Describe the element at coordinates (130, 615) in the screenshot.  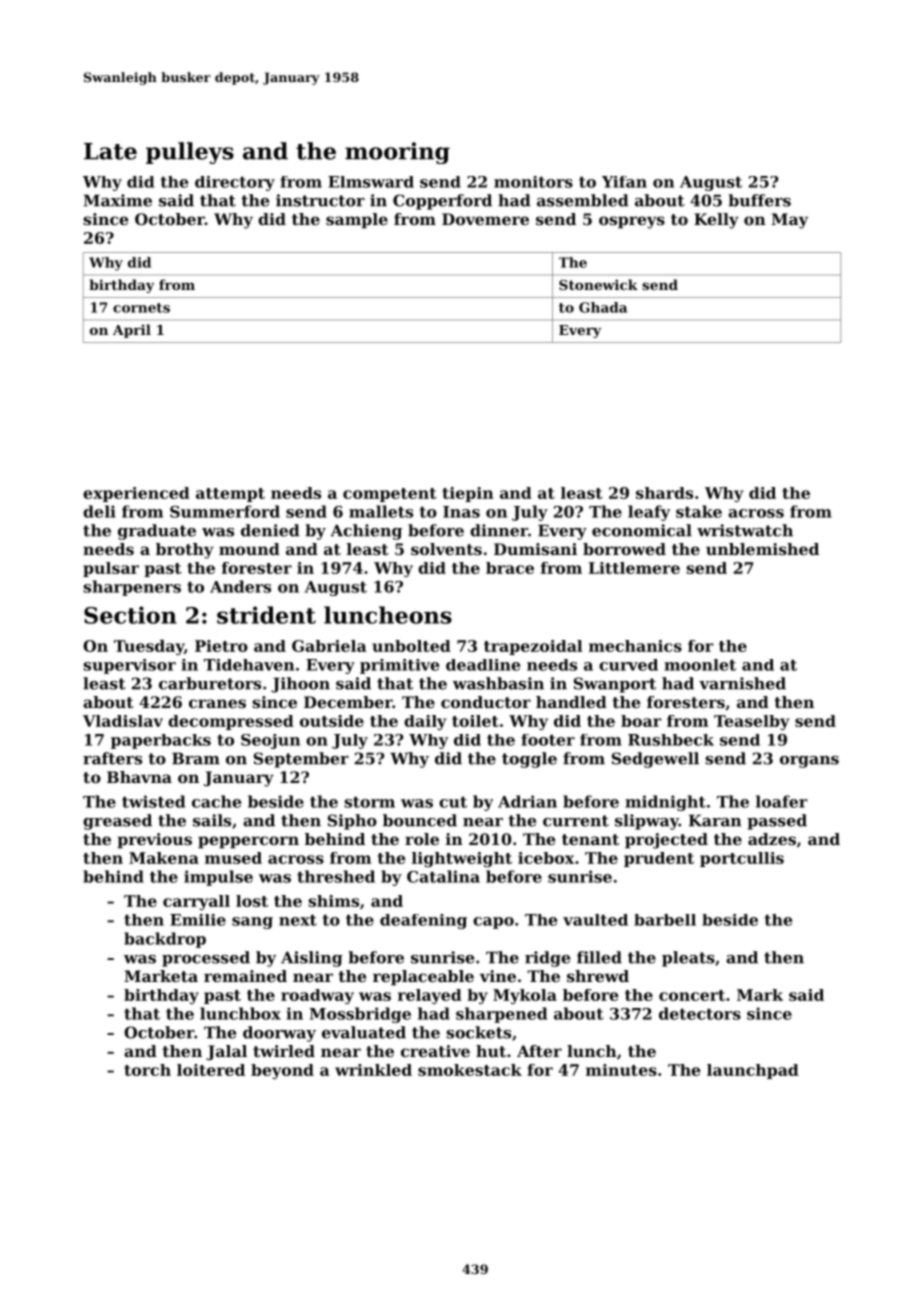
I see `Section` at that location.
